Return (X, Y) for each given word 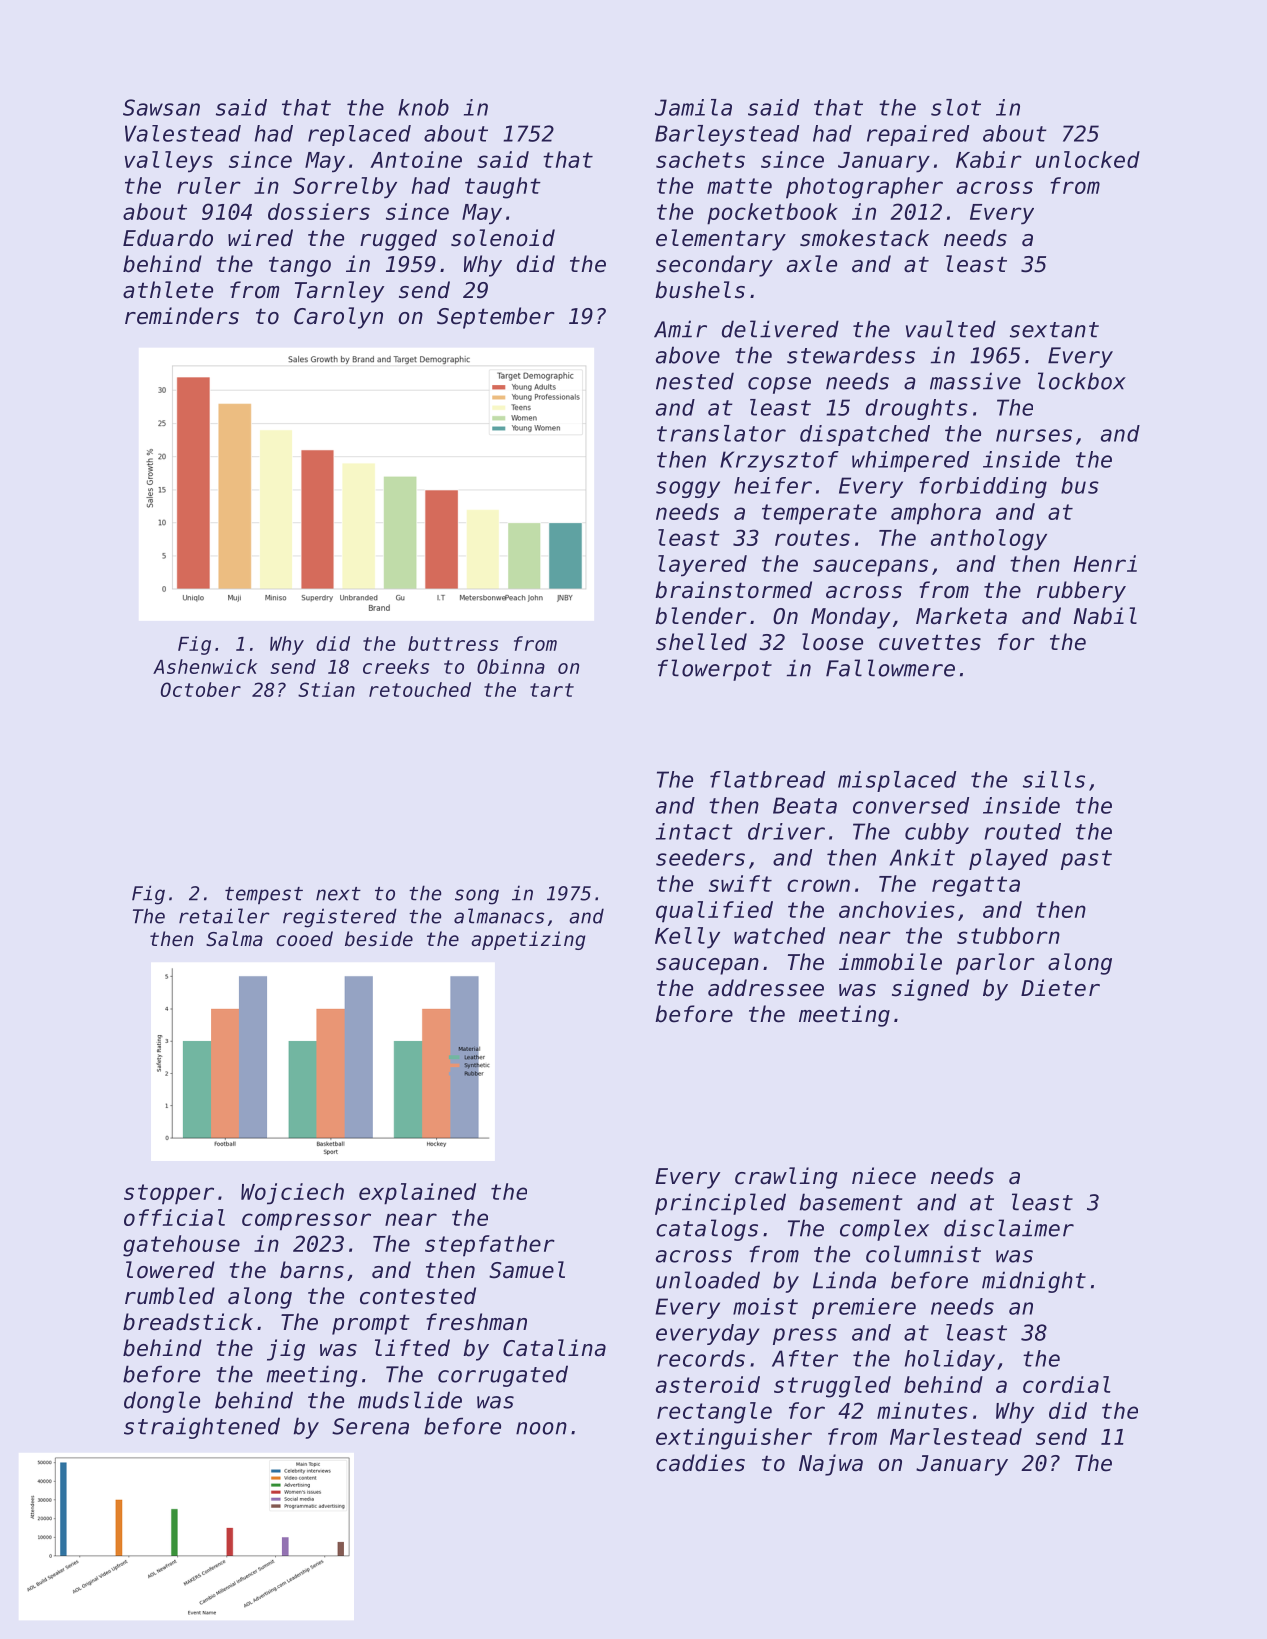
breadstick (188, 1322)
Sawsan (161, 107)
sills (1054, 779)
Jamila (693, 107)
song (477, 897)
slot (956, 107)
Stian (326, 689)
